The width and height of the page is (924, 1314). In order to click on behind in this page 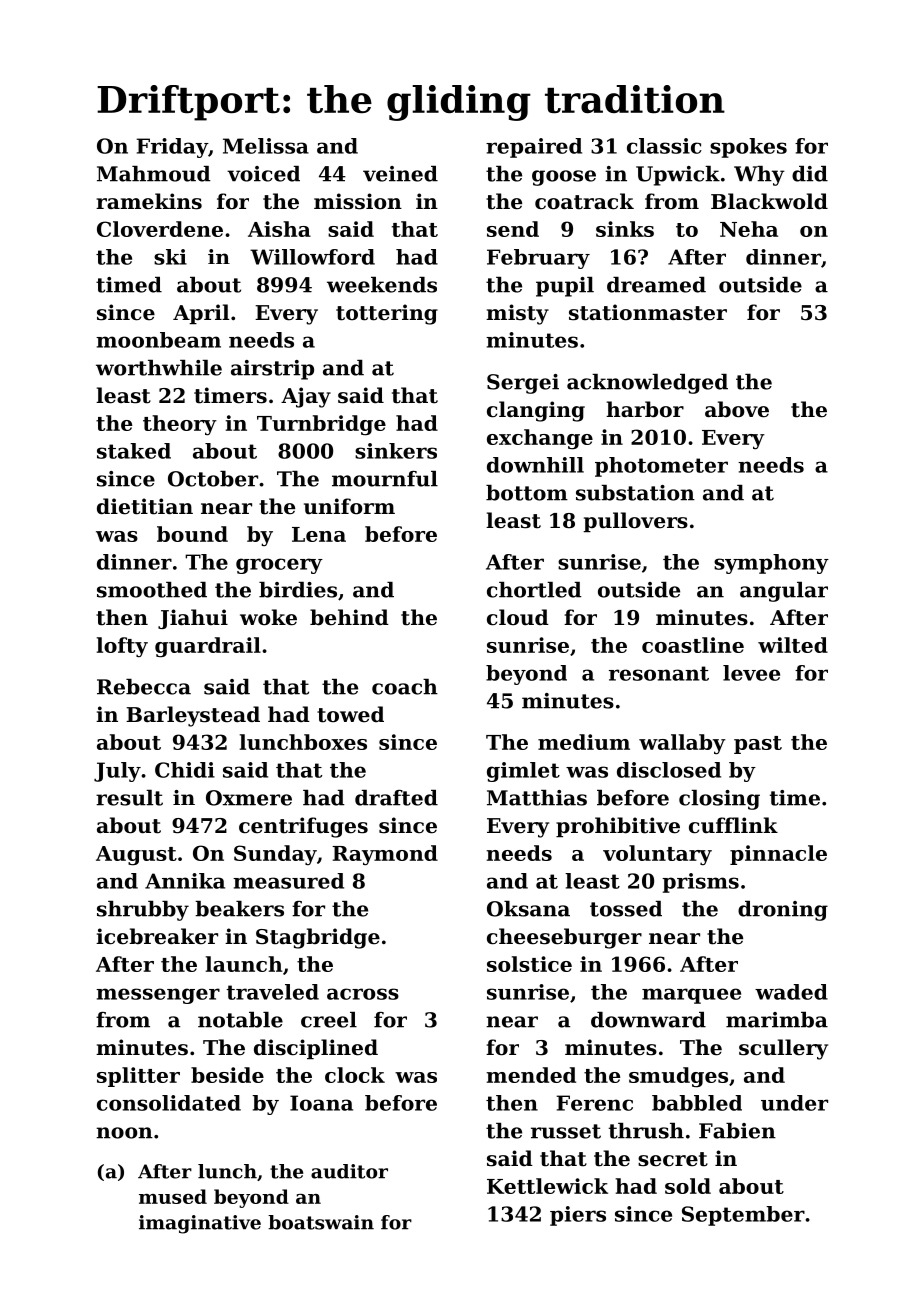, I will do `click(349, 617)`.
